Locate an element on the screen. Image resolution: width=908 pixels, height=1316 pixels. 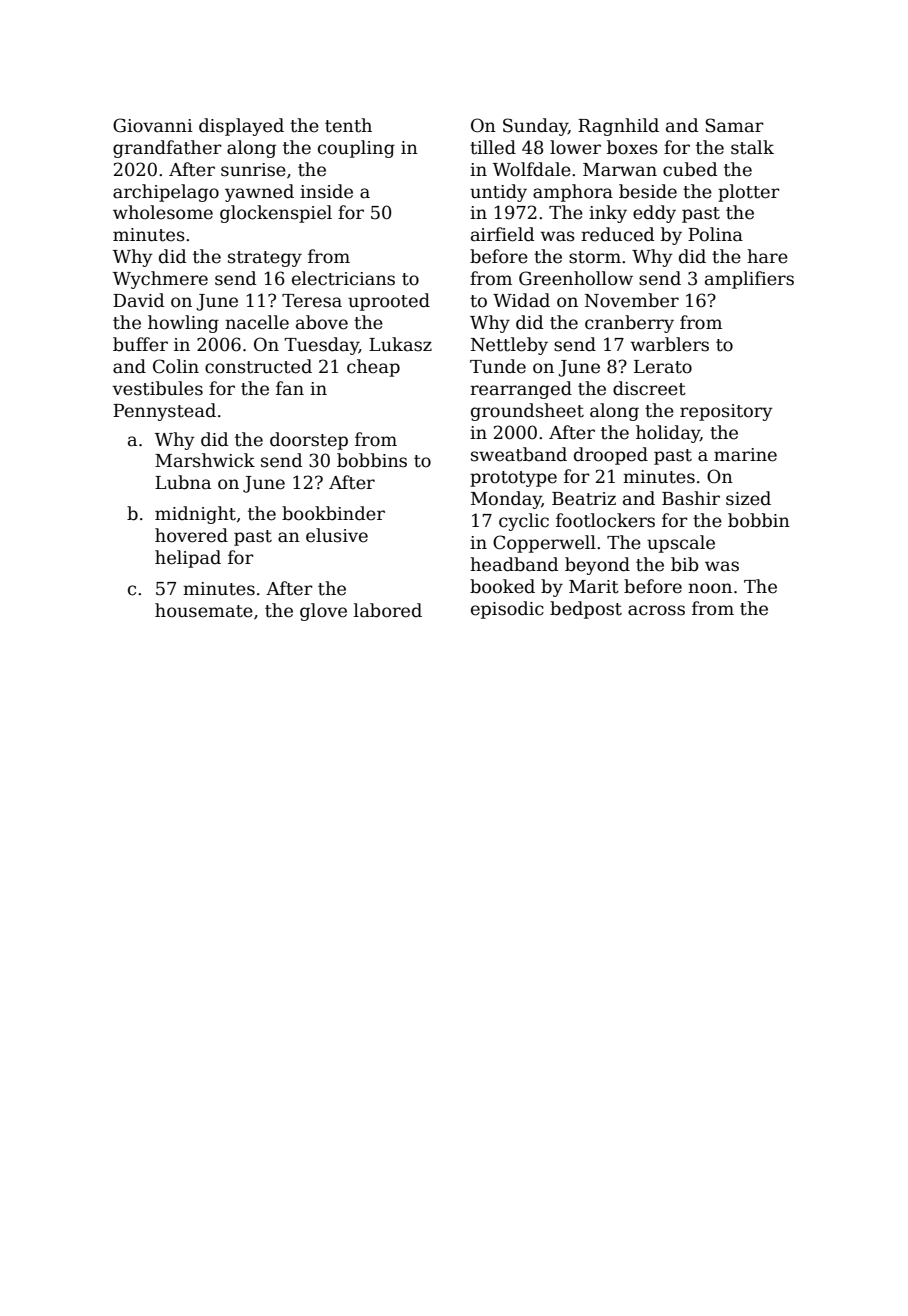
stalk is located at coordinates (752, 147).
